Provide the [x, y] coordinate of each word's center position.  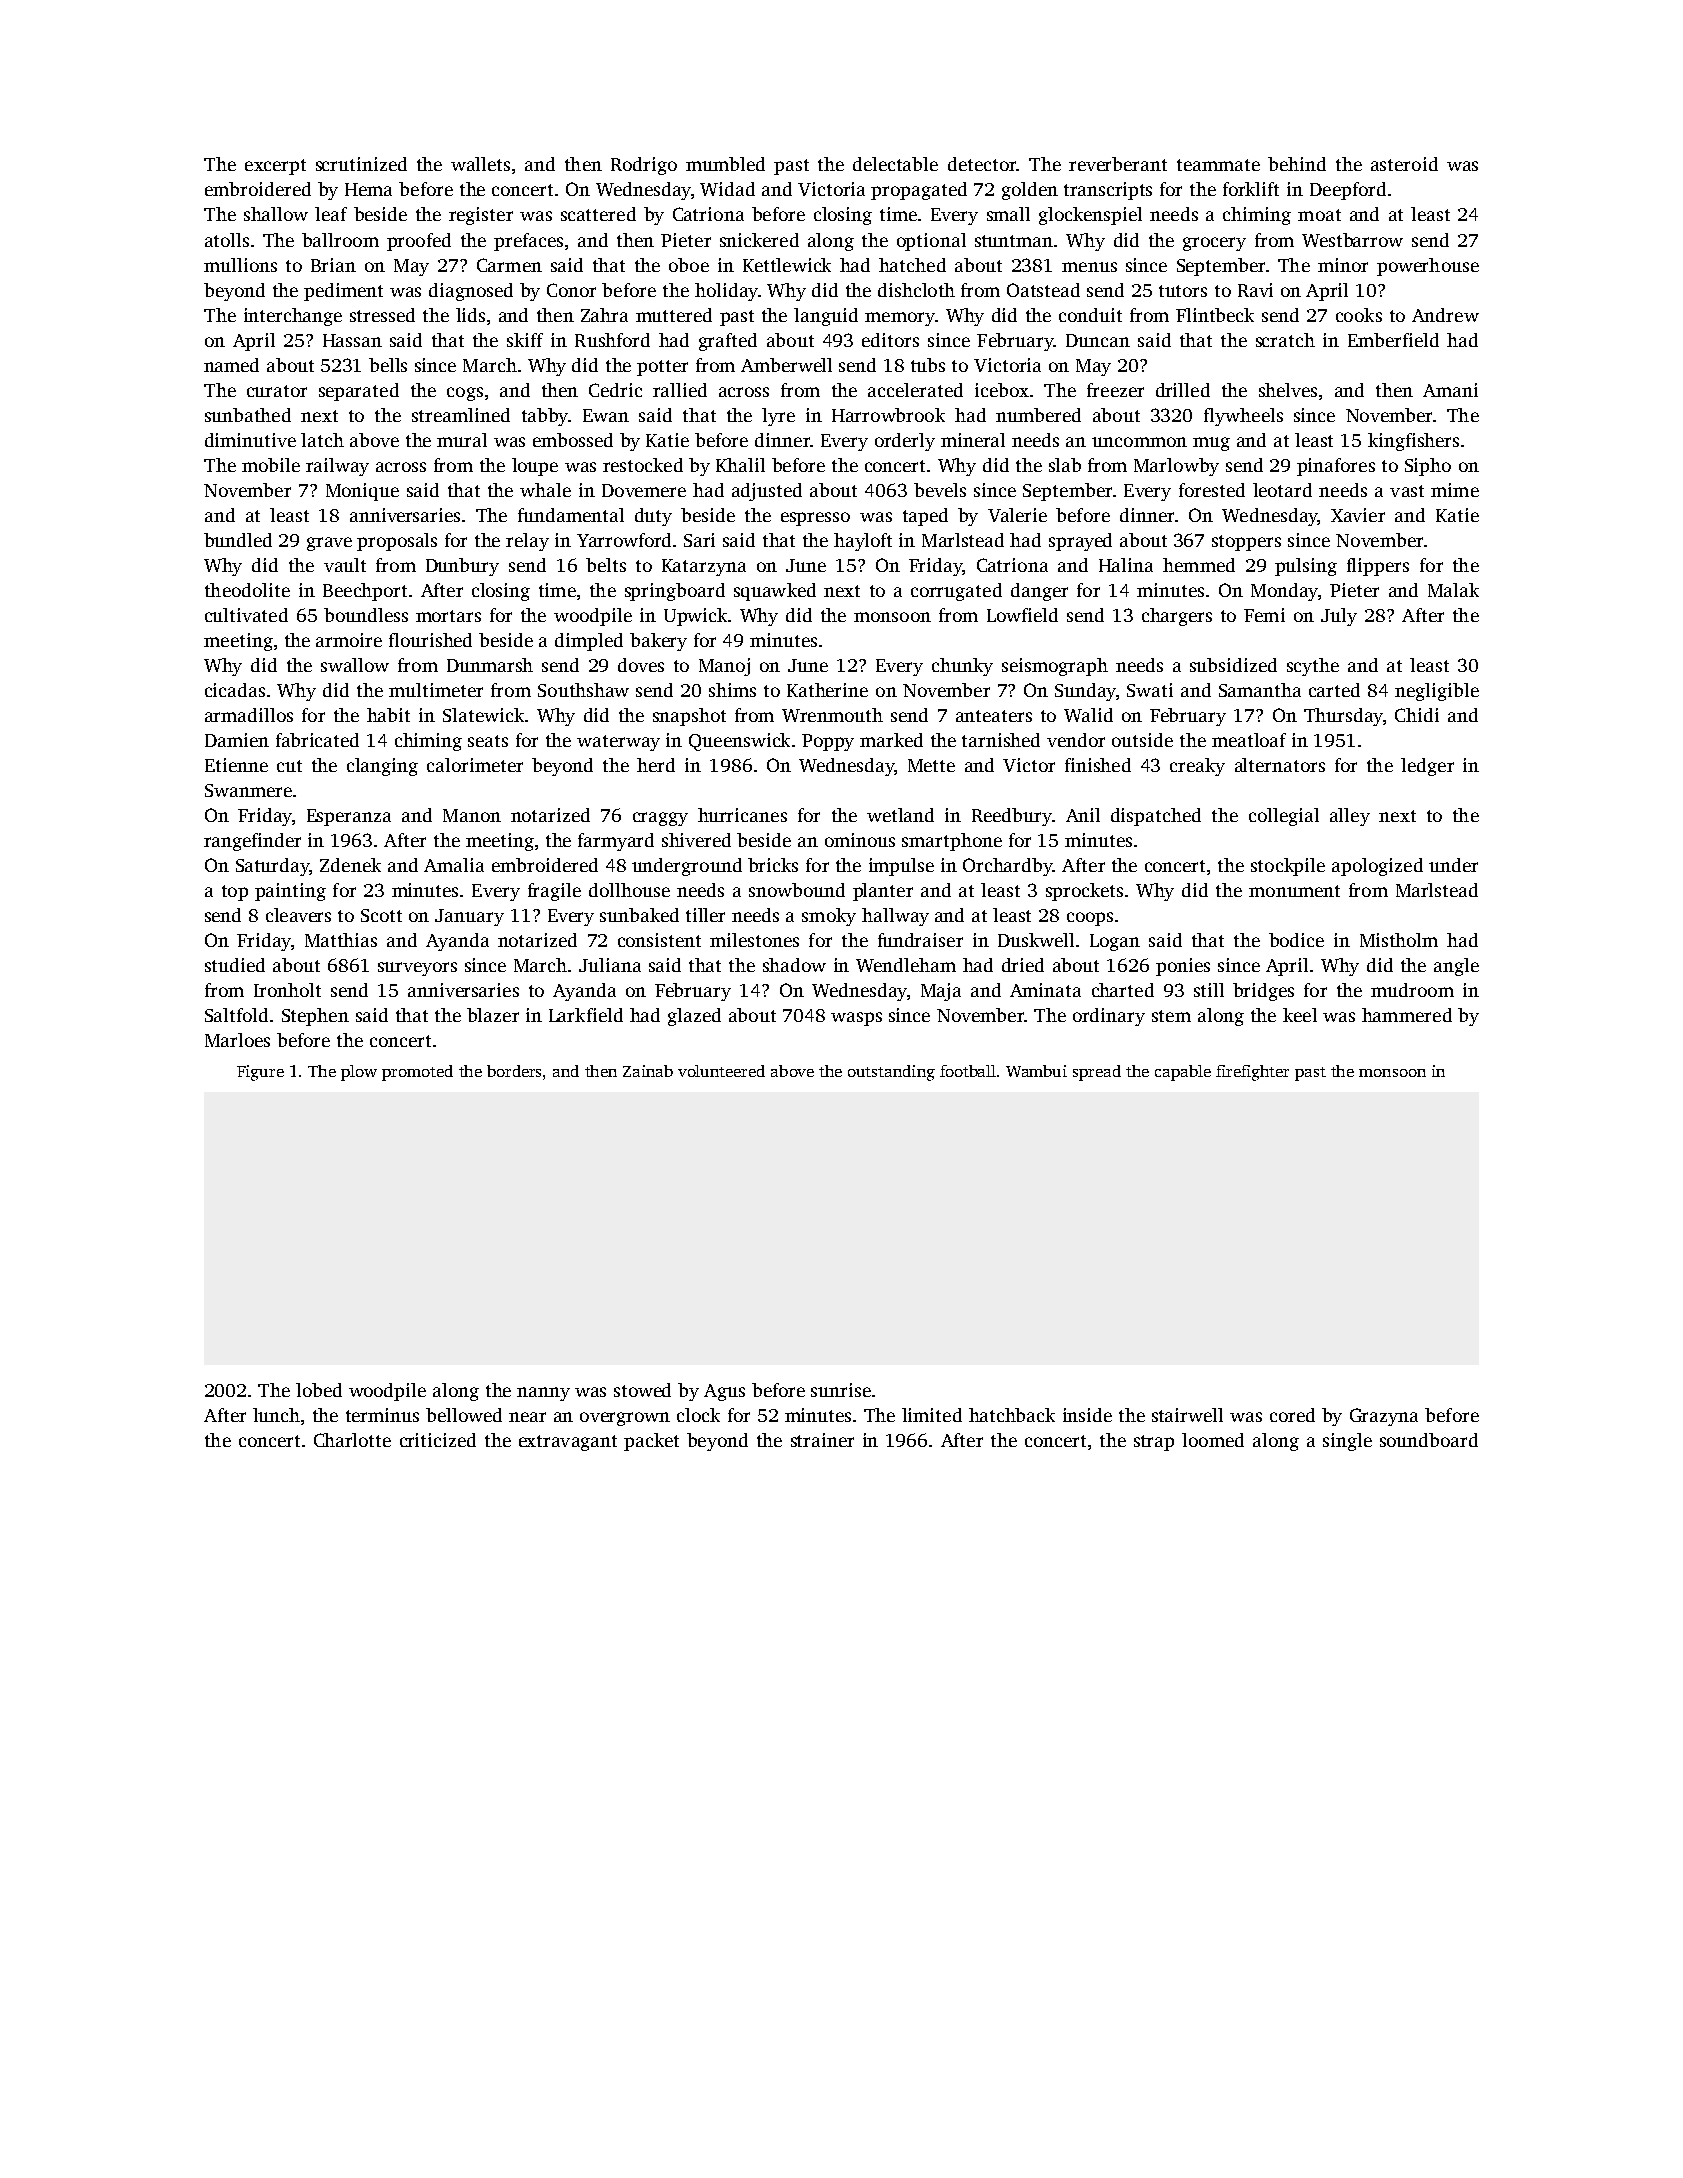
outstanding [891, 1073]
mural [462, 440]
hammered [1407, 1015]
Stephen [315, 1017]
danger [1039, 592]
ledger [1427, 767]
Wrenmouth [832, 715]
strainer [822, 1440]
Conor [571, 290]
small [1008, 214]
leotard [1282, 490]
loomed [1213, 1440]
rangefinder [252, 842]
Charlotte [352, 1440]
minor [1343, 265]
